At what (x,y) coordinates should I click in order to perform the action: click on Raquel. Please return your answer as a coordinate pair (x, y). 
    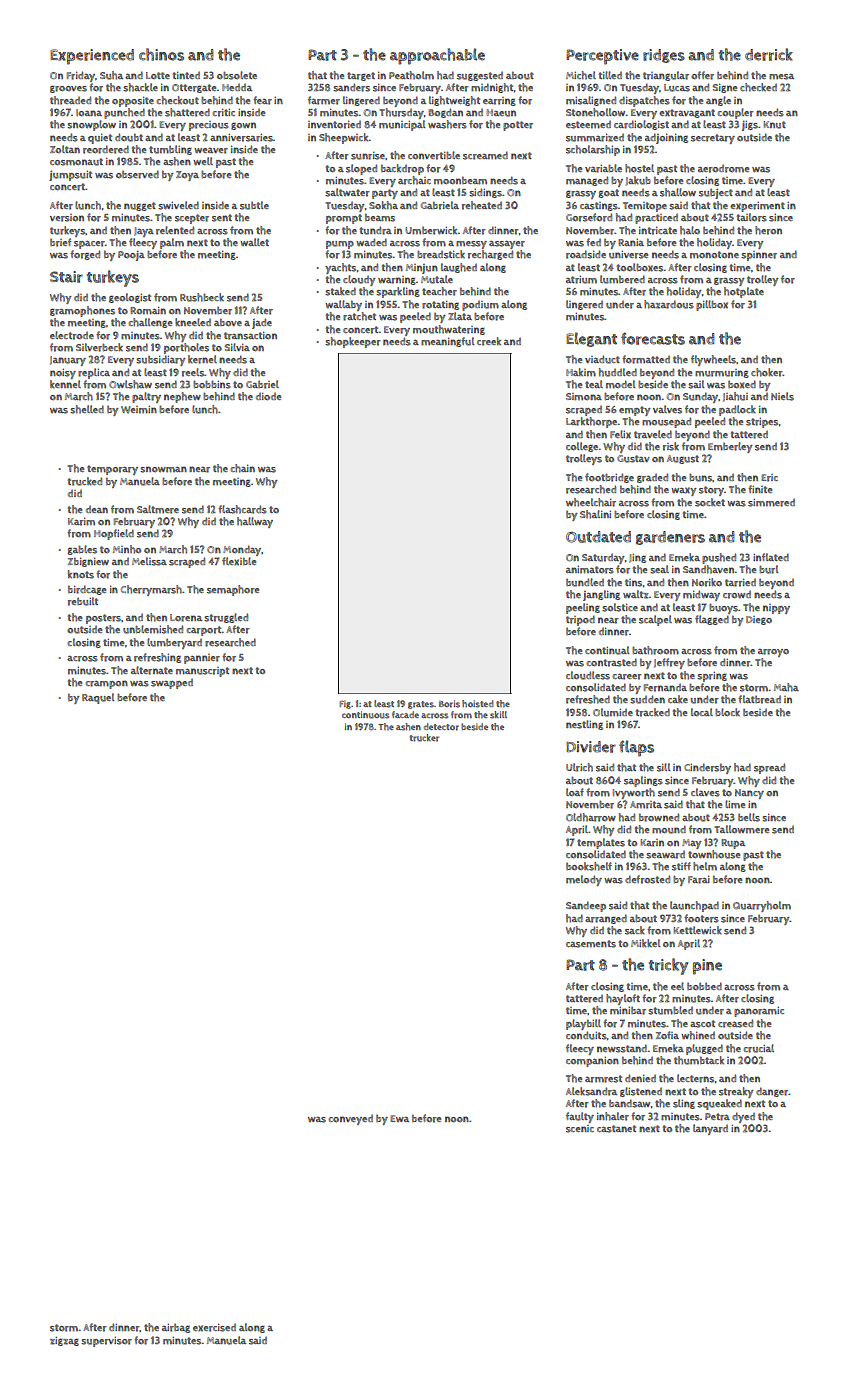
    Looking at the image, I should click on (98, 698).
